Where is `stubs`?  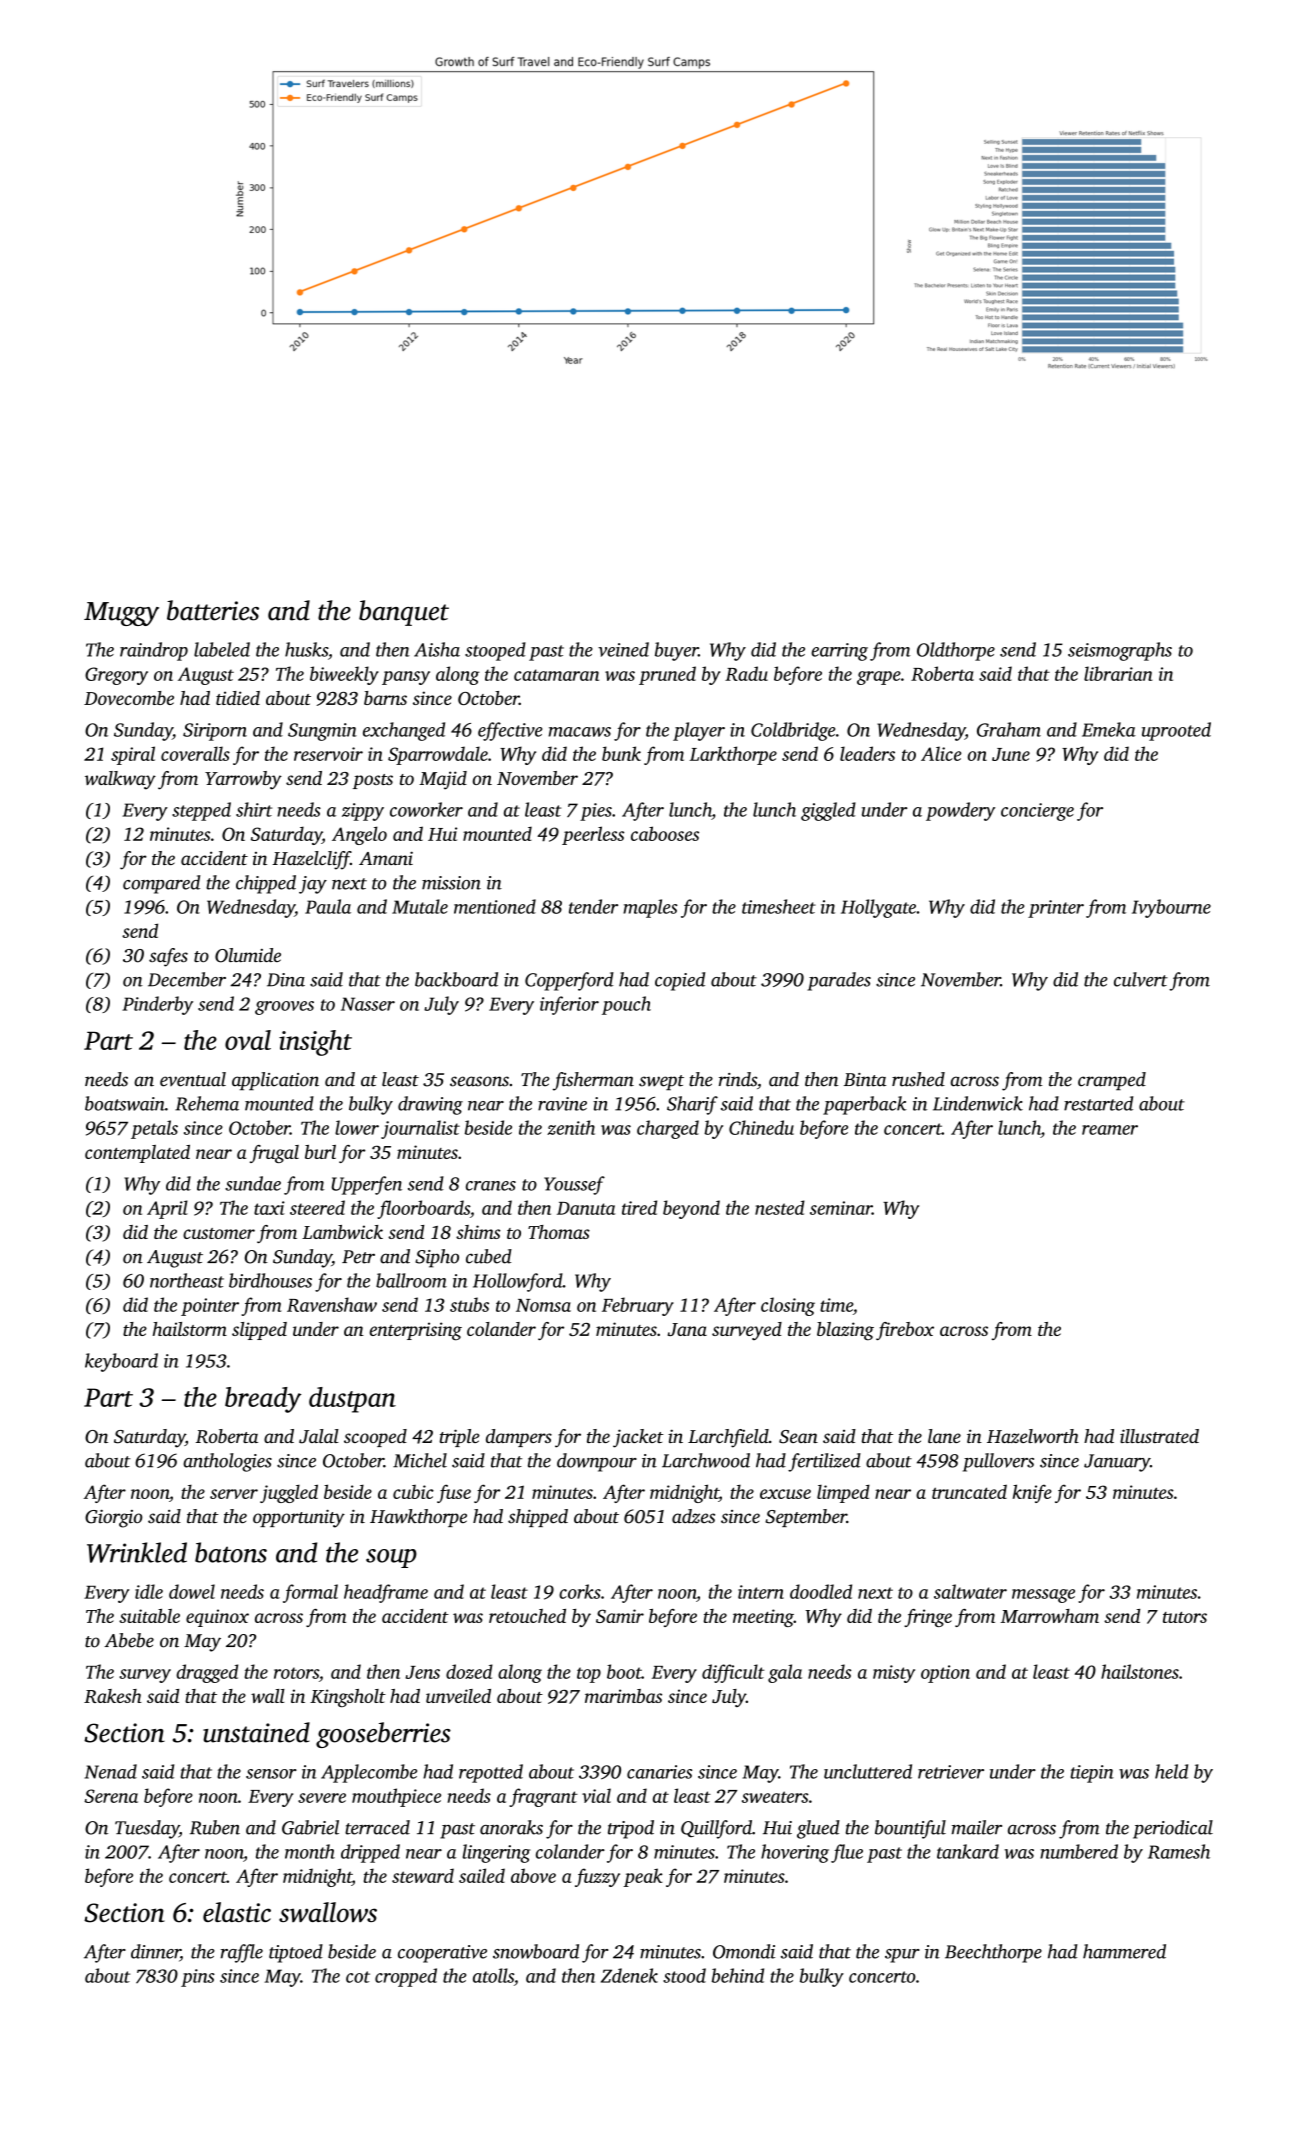 stubs is located at coordinates (469, 1304).
